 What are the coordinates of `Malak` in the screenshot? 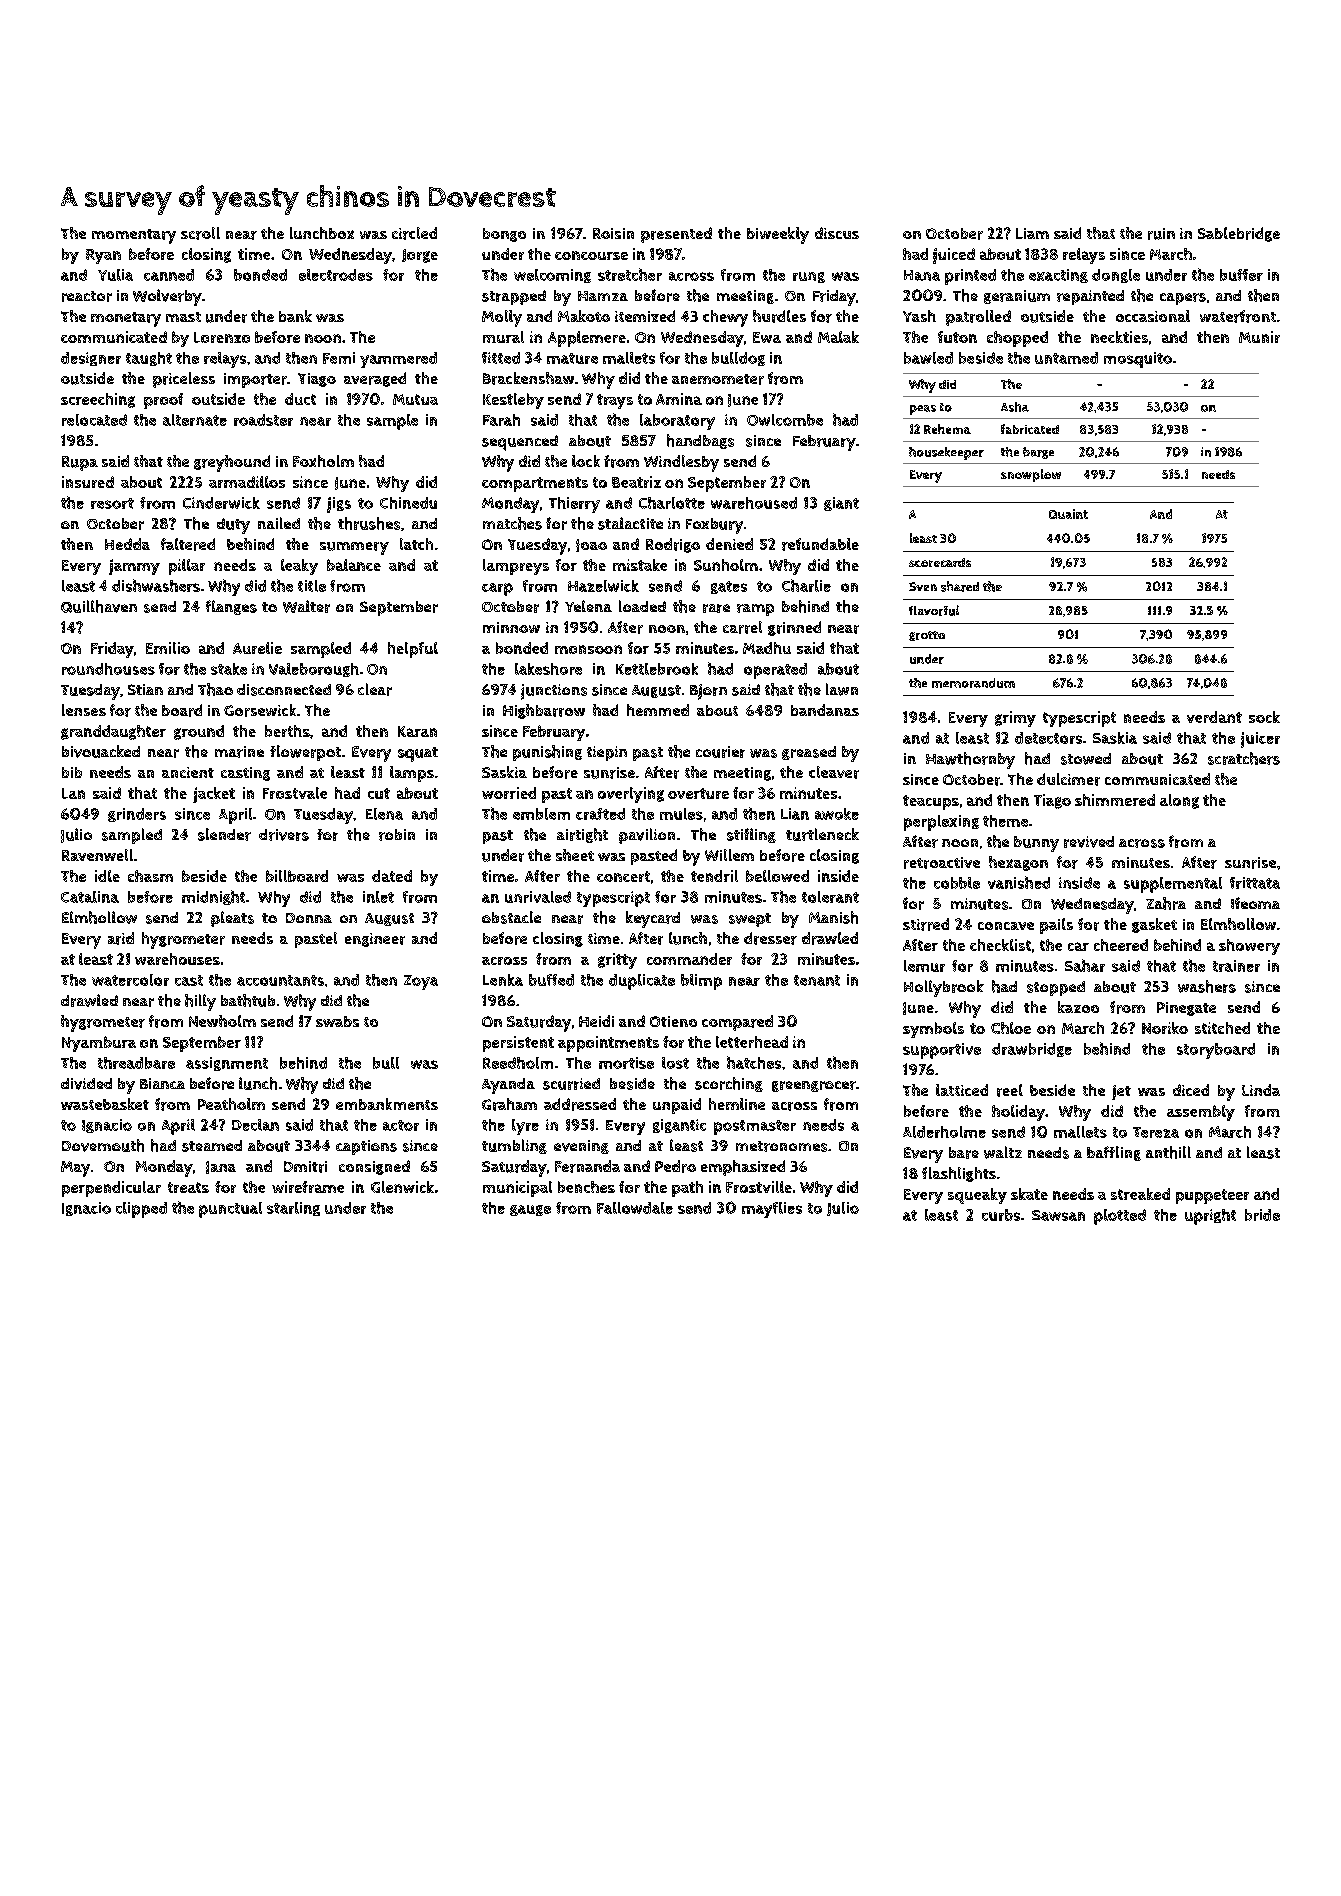 It's located at (838, 337).
